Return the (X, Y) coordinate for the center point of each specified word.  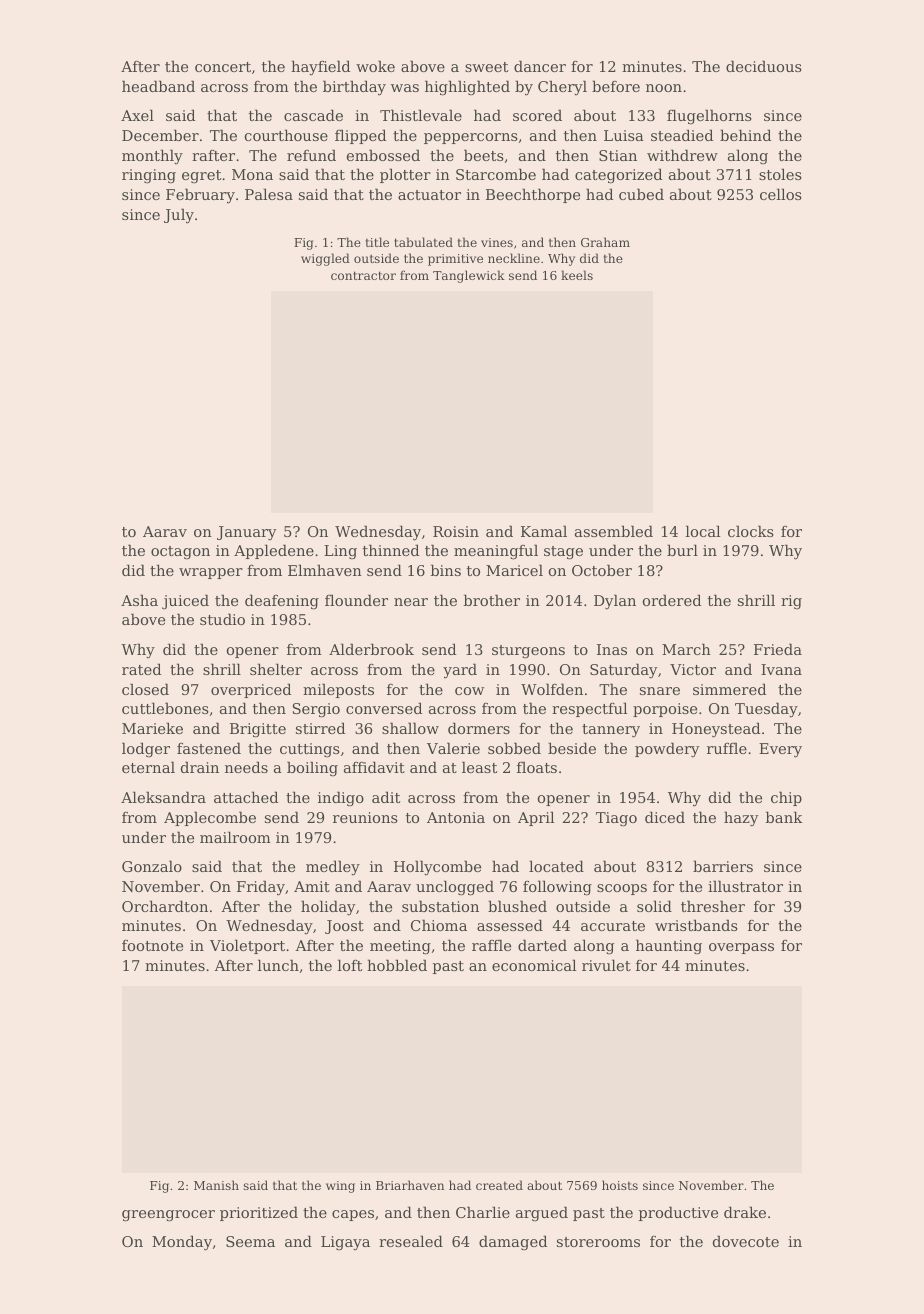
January (246, 533)
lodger (146, 750)
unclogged (455, 888)
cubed (641, 194)
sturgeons (528, 652)
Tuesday (766, 710)
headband (158, 86)
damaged (513, 1243)
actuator (429, 195)
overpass (741, 948)
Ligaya (345, 1243)
